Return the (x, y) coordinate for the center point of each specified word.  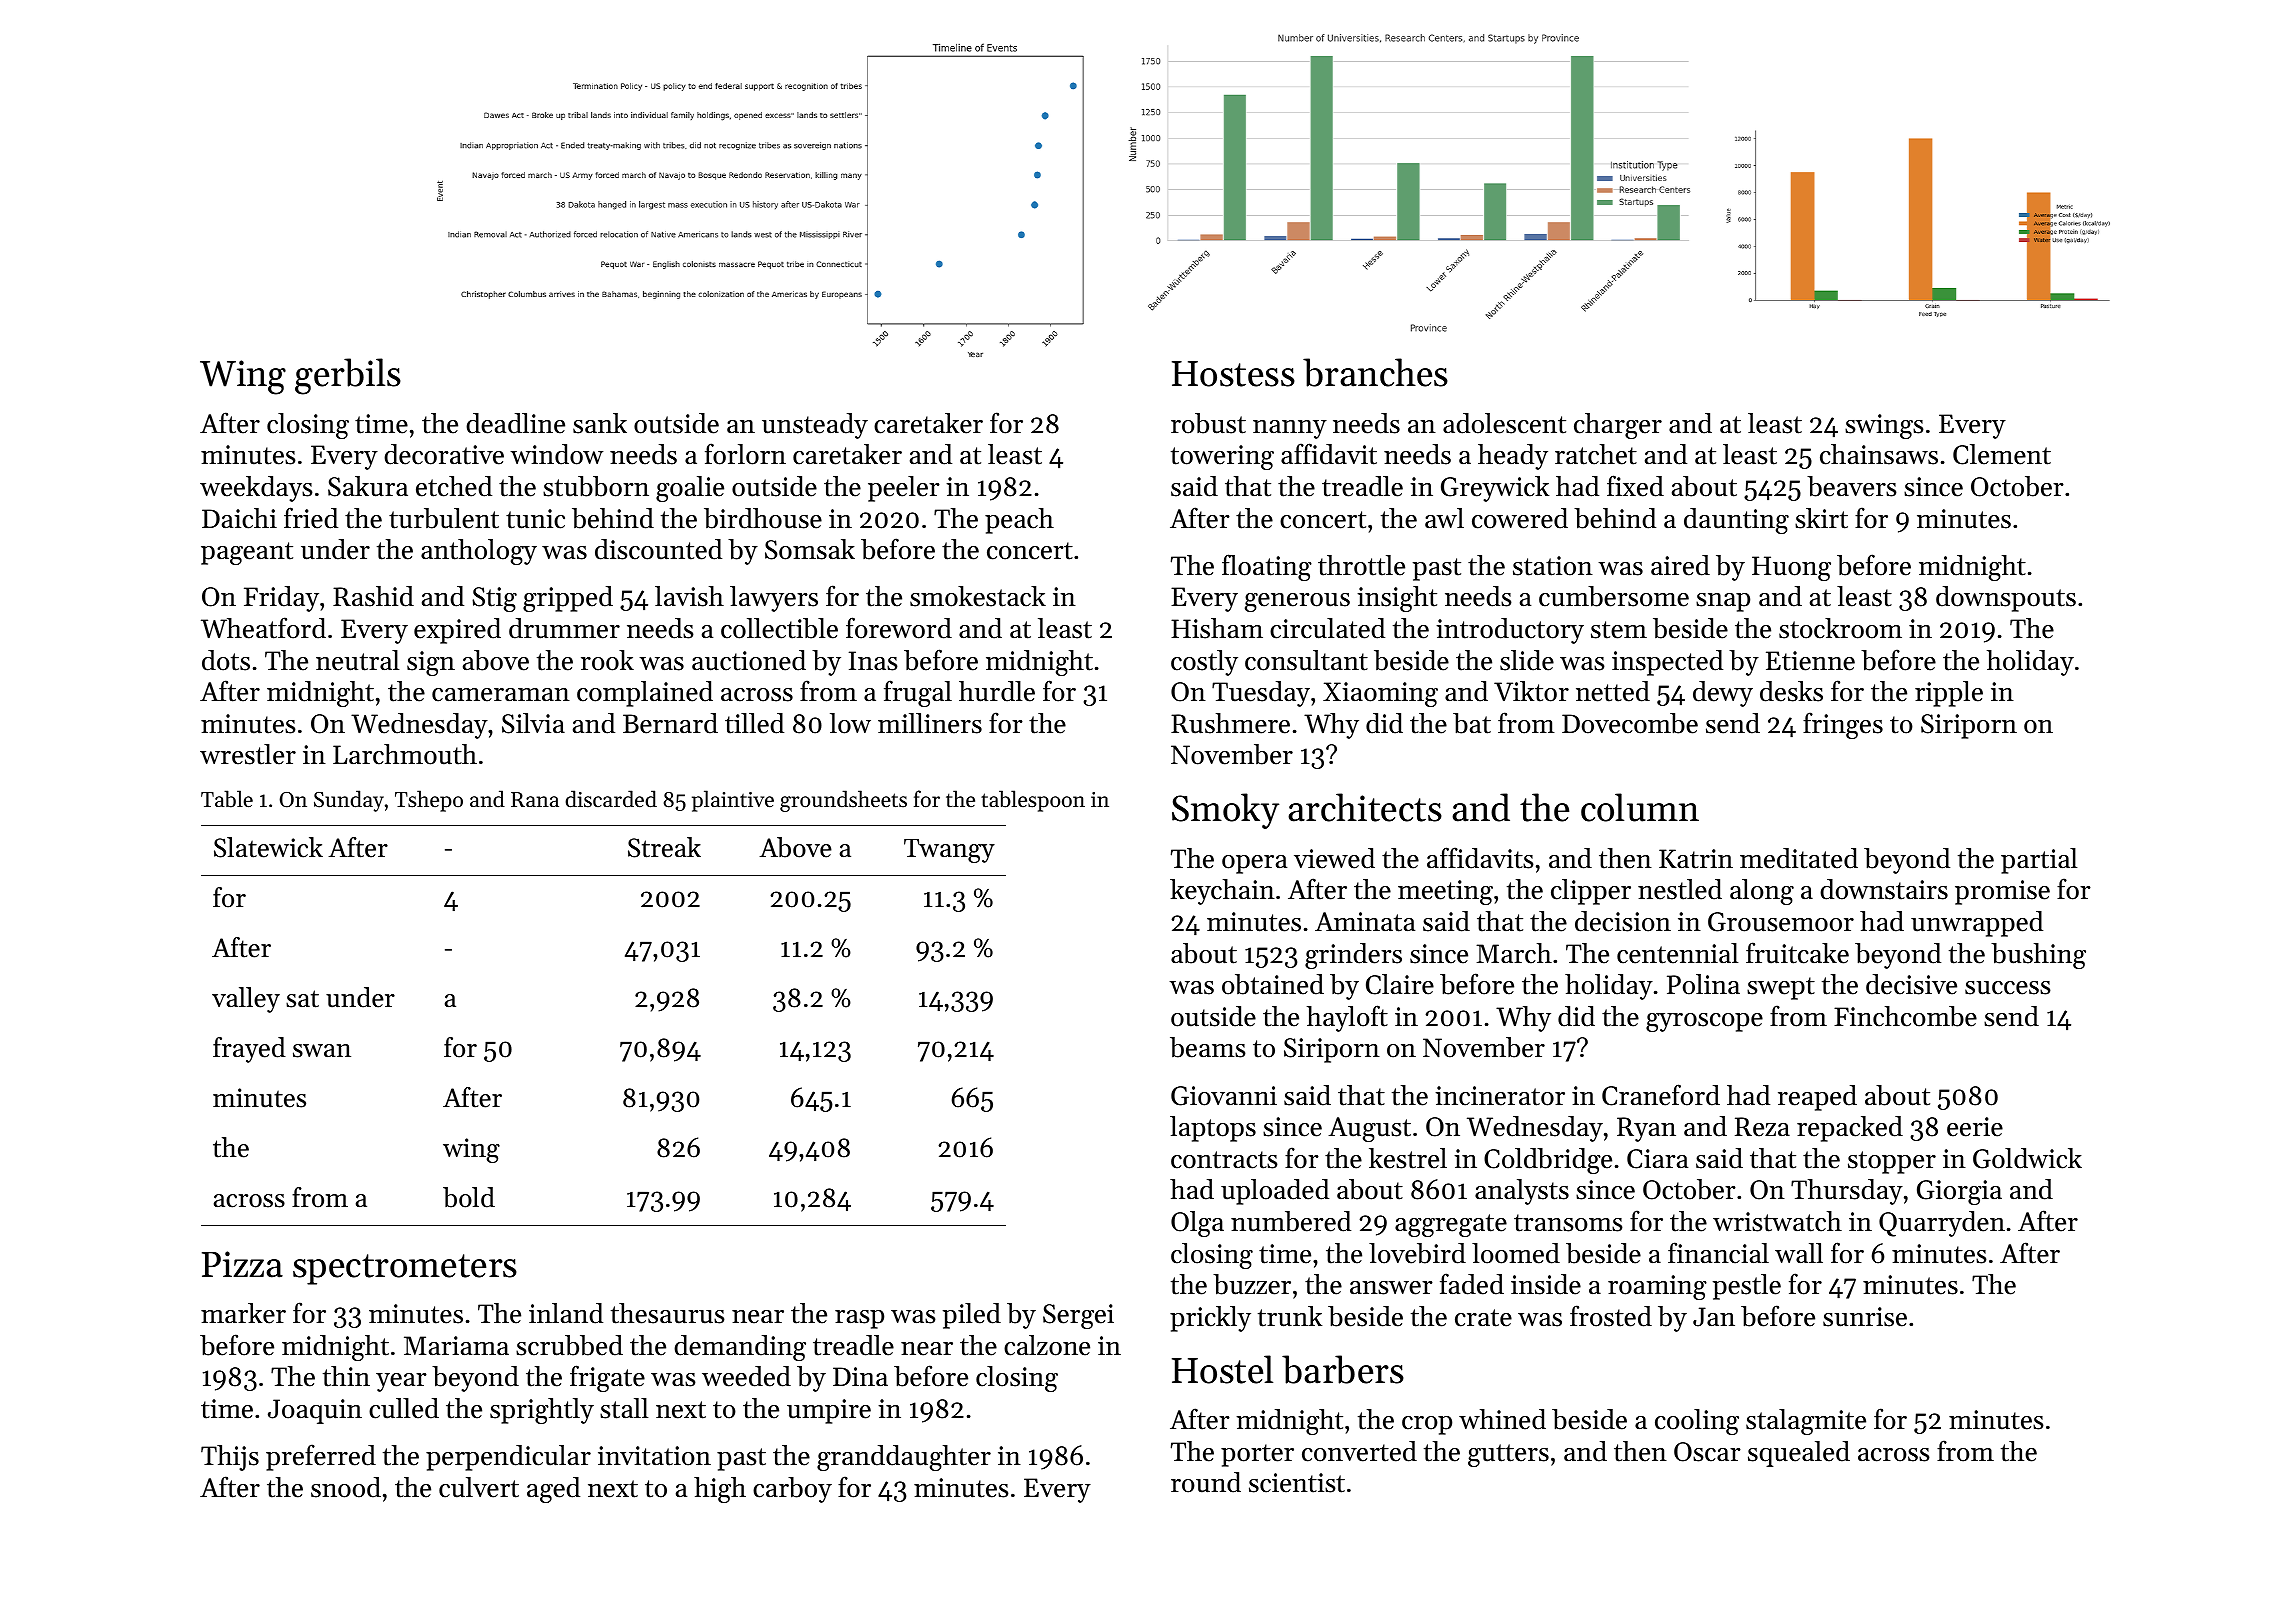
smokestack (978, 596)
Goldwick (2027, 1158)
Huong (1791, 568)
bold (469, 1197)
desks (1791, 691)
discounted (658, 549)
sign (431, 663)
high (720, 1490)
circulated (1327, 628)
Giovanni (1224, 1096)
